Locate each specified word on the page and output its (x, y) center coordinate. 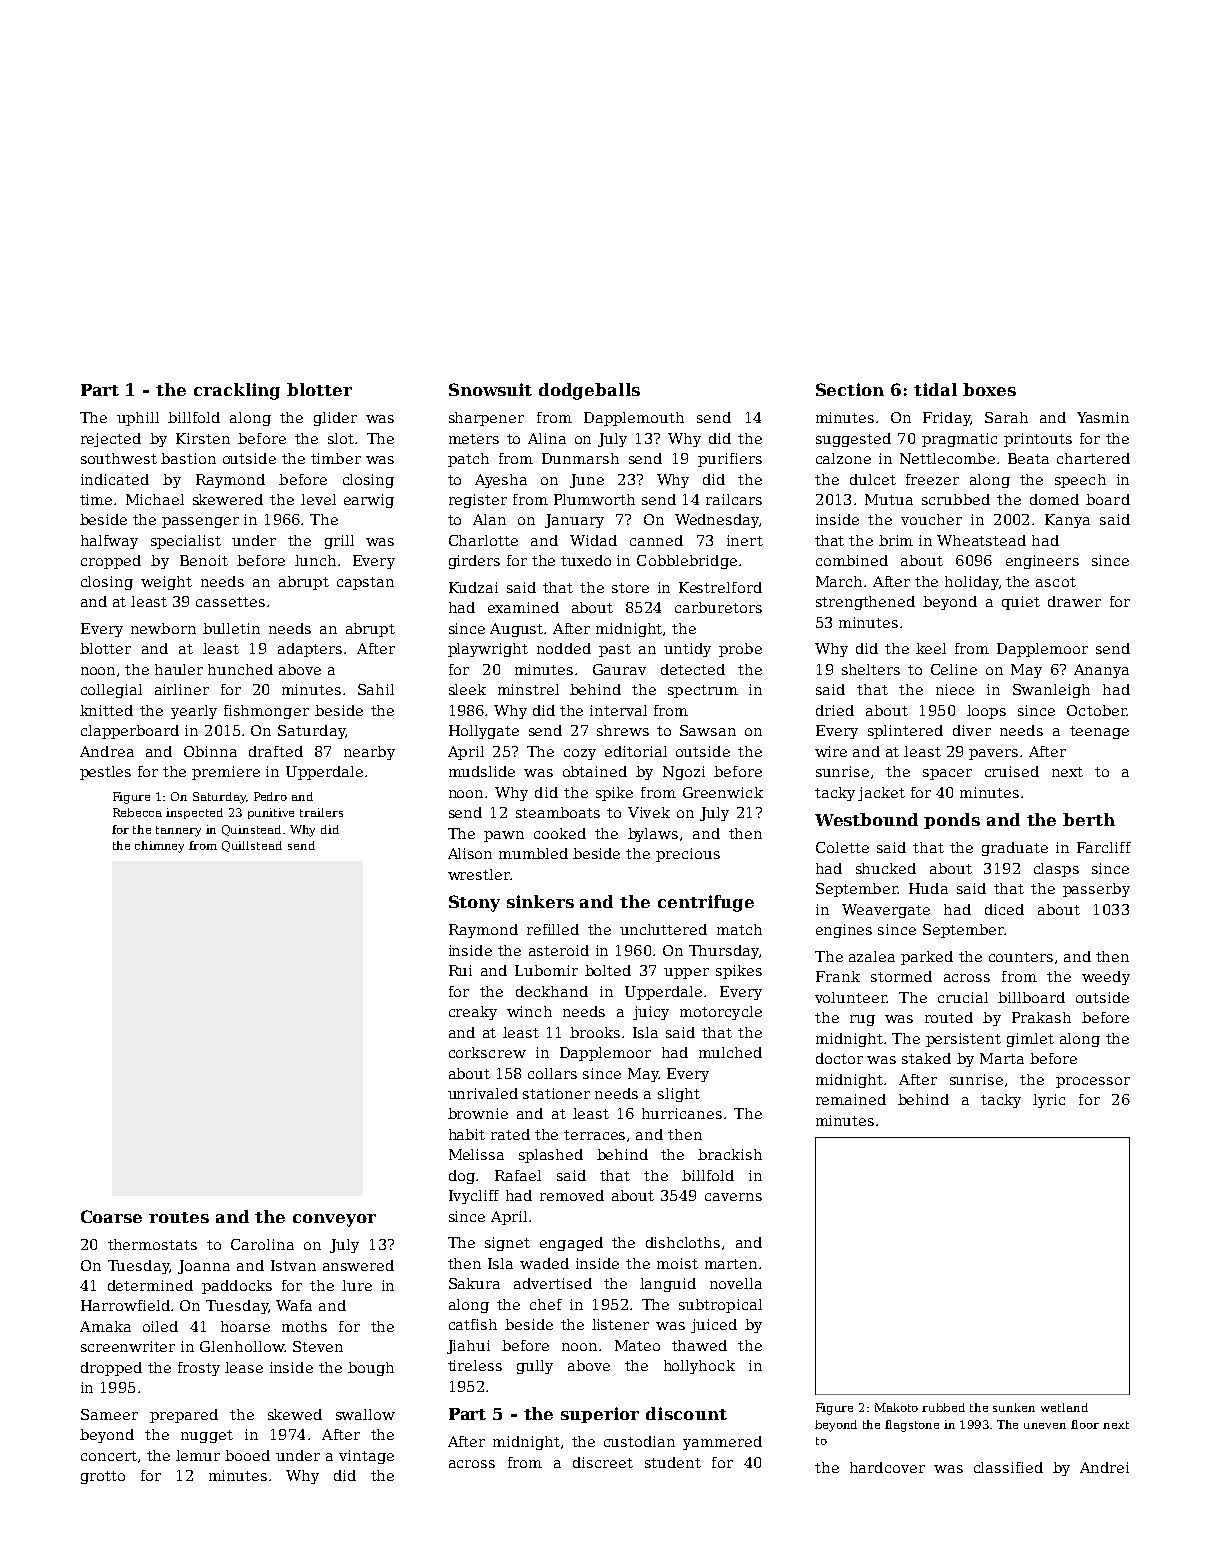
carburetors (718, 607)
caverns (733, 1197)
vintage (366, 1457)
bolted (608, 970)
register (478, 501)
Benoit (204, 560)
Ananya (1101, 671)
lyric (1049, 1101)
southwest (119, 458)
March (840, 581)
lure (357, 1285)
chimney (159, 847)
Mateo (637, 1345)
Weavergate (886, 911)
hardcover (887, 1467)
